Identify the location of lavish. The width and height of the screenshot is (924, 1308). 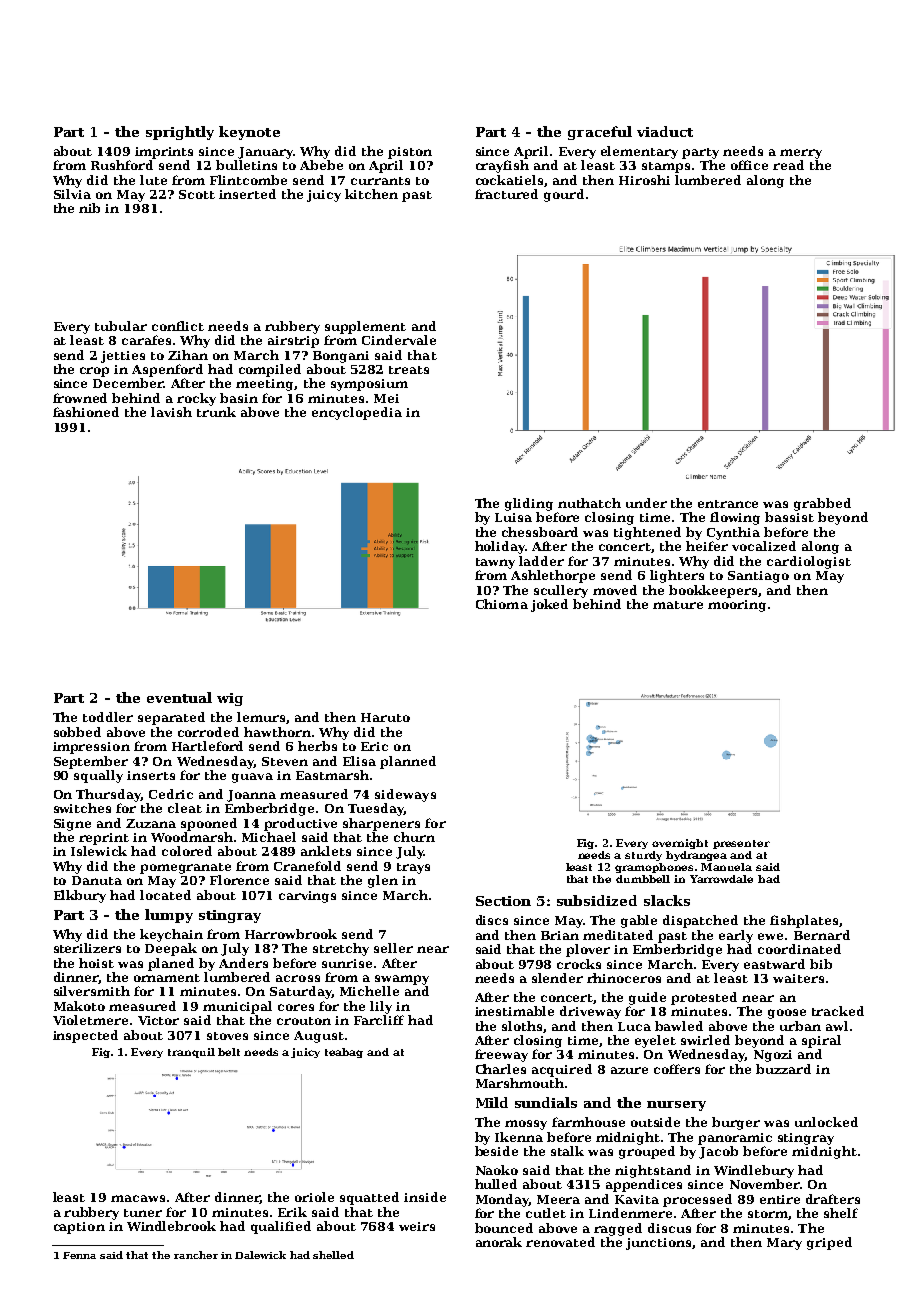
(171, 412).
